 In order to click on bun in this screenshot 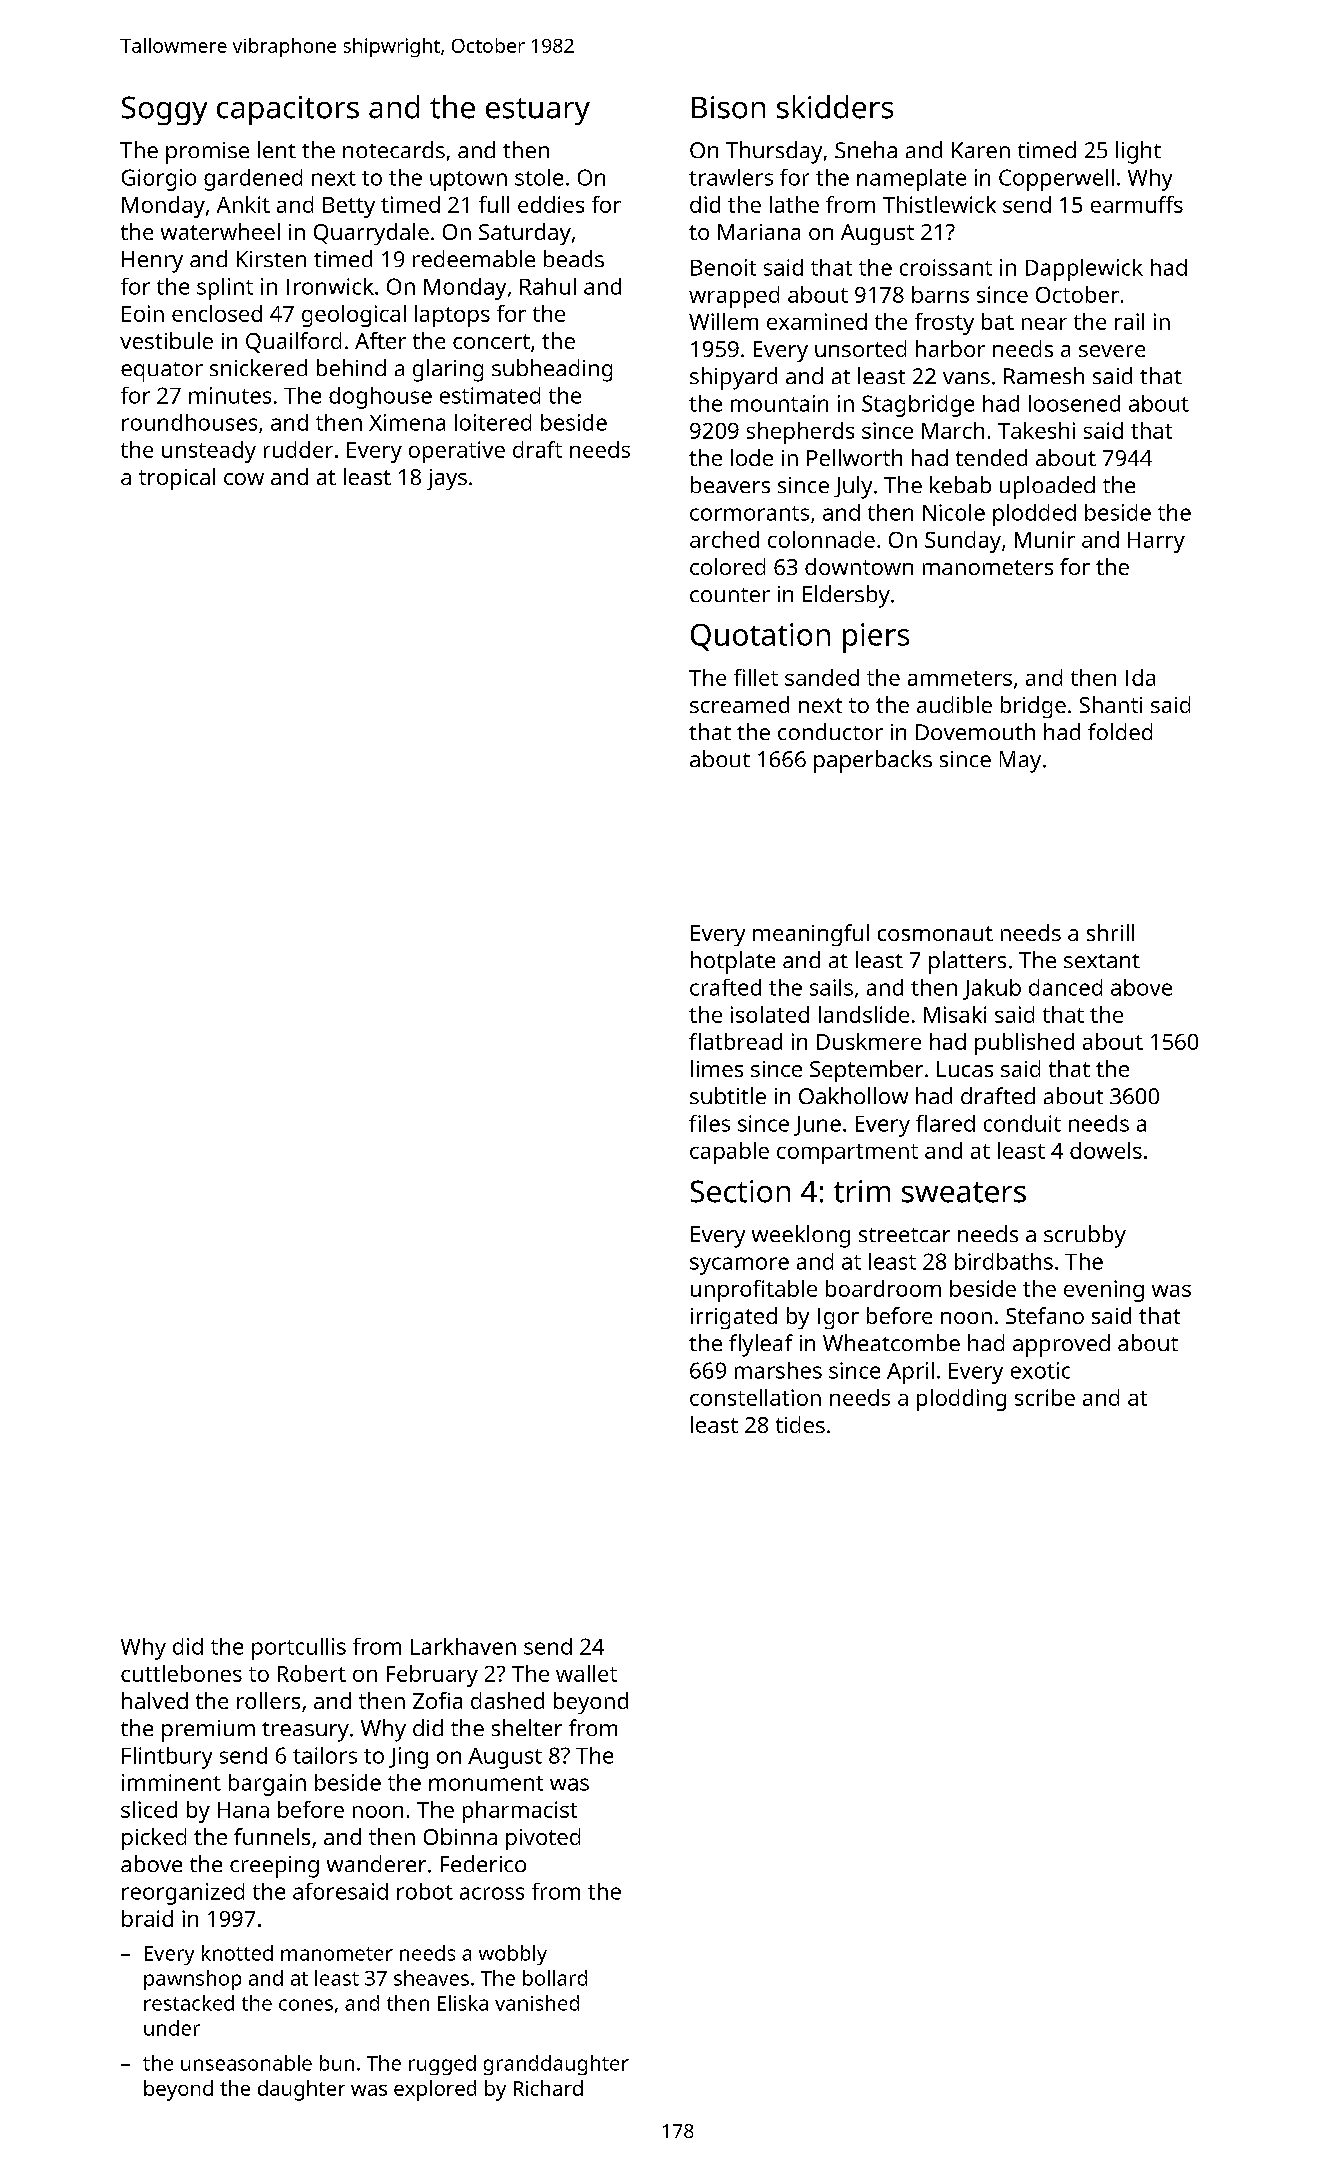, I will do `click(337, 2063)`.
